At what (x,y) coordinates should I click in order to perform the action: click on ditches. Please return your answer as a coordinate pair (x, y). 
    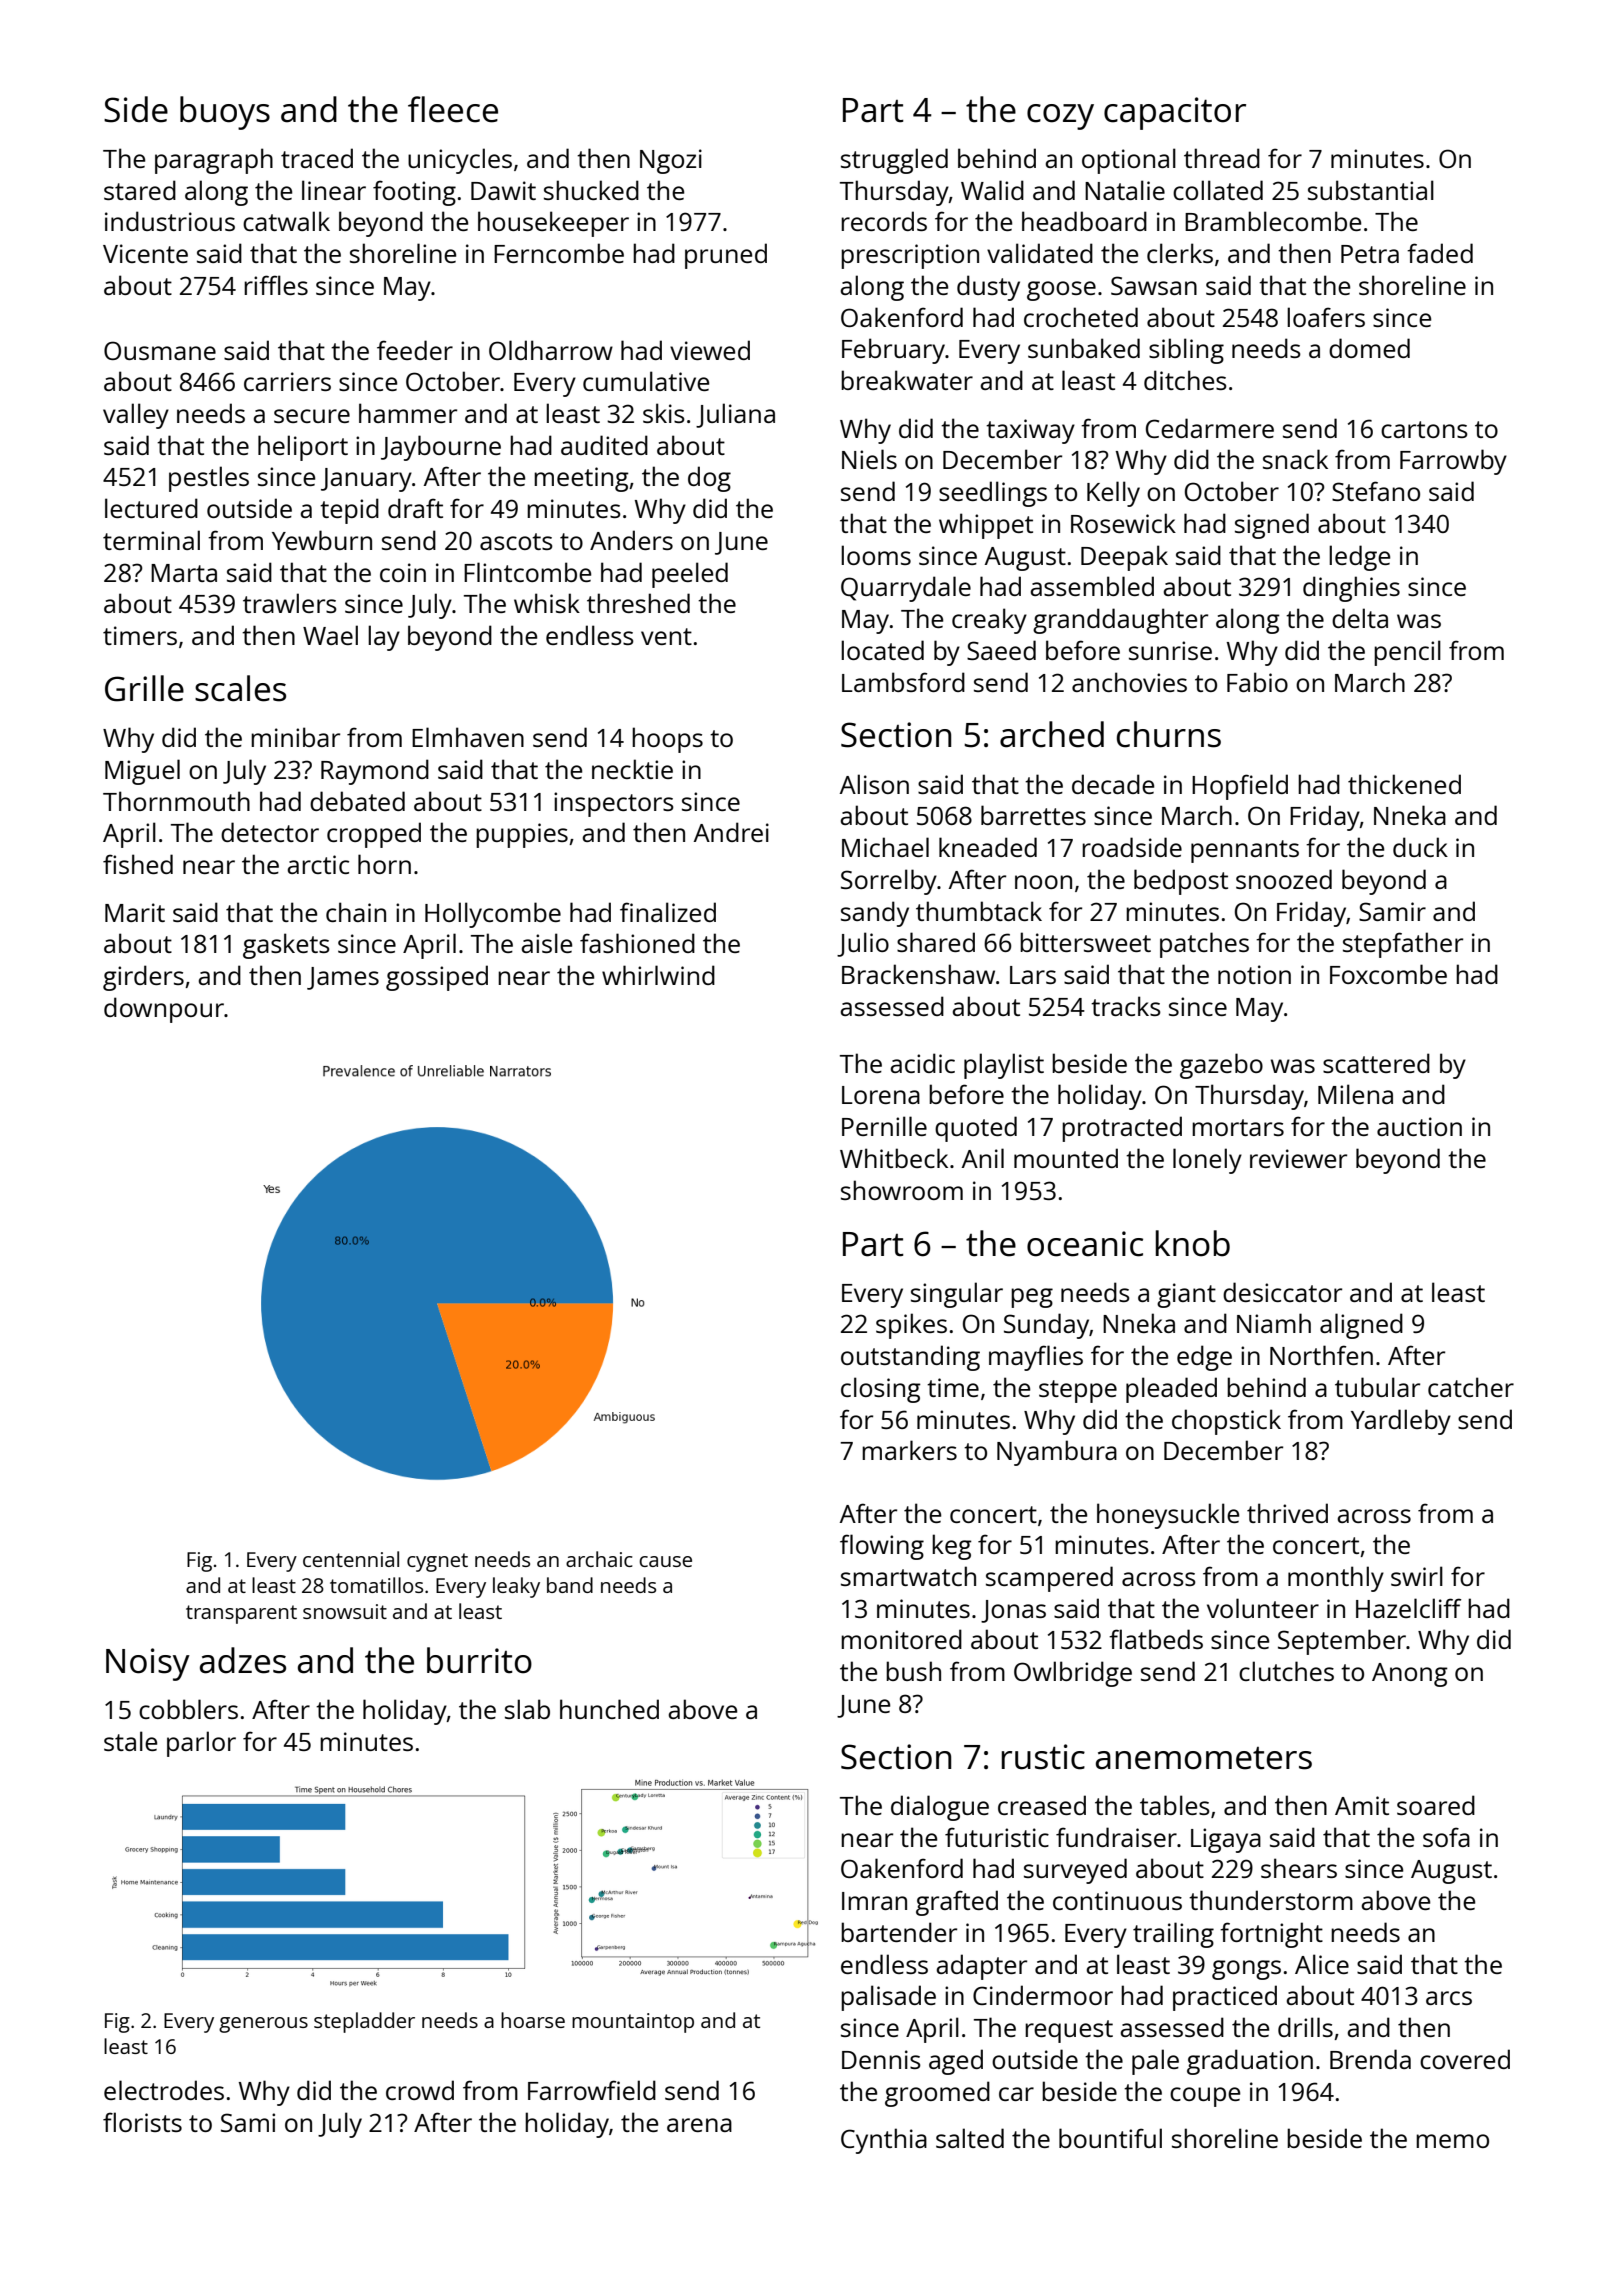
    Looking at the image, I should click on (1185, 380).
